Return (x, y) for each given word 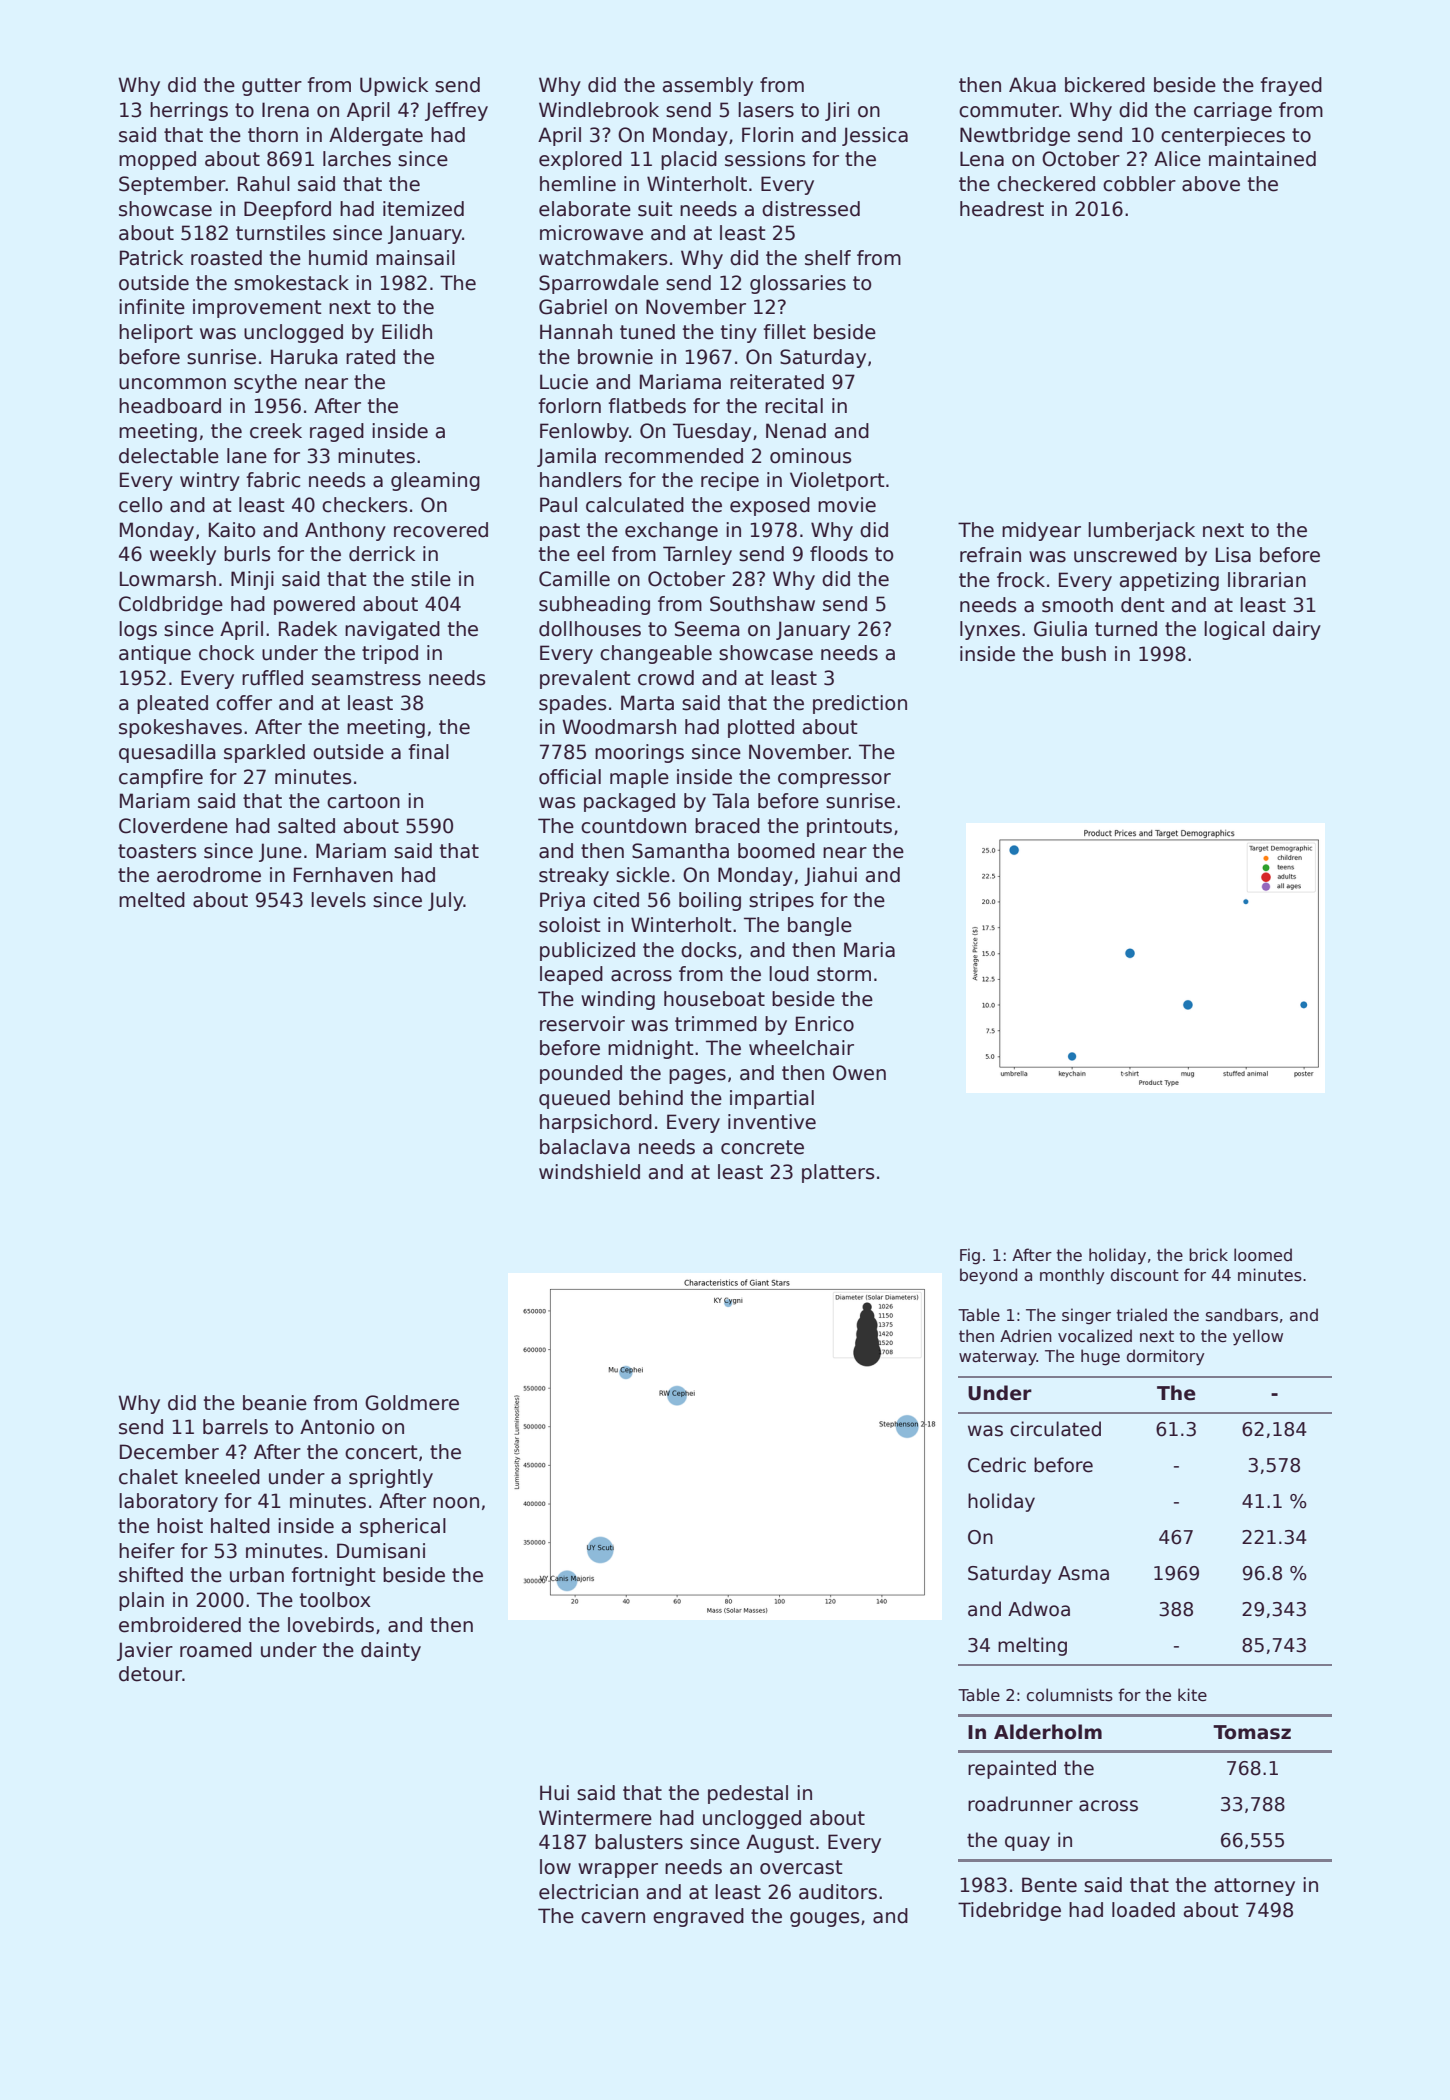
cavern (613, 1918)
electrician (588, 1892)
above (1211, 184)
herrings (189, 111)
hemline (578, 184)
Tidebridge (1009, 1911)
